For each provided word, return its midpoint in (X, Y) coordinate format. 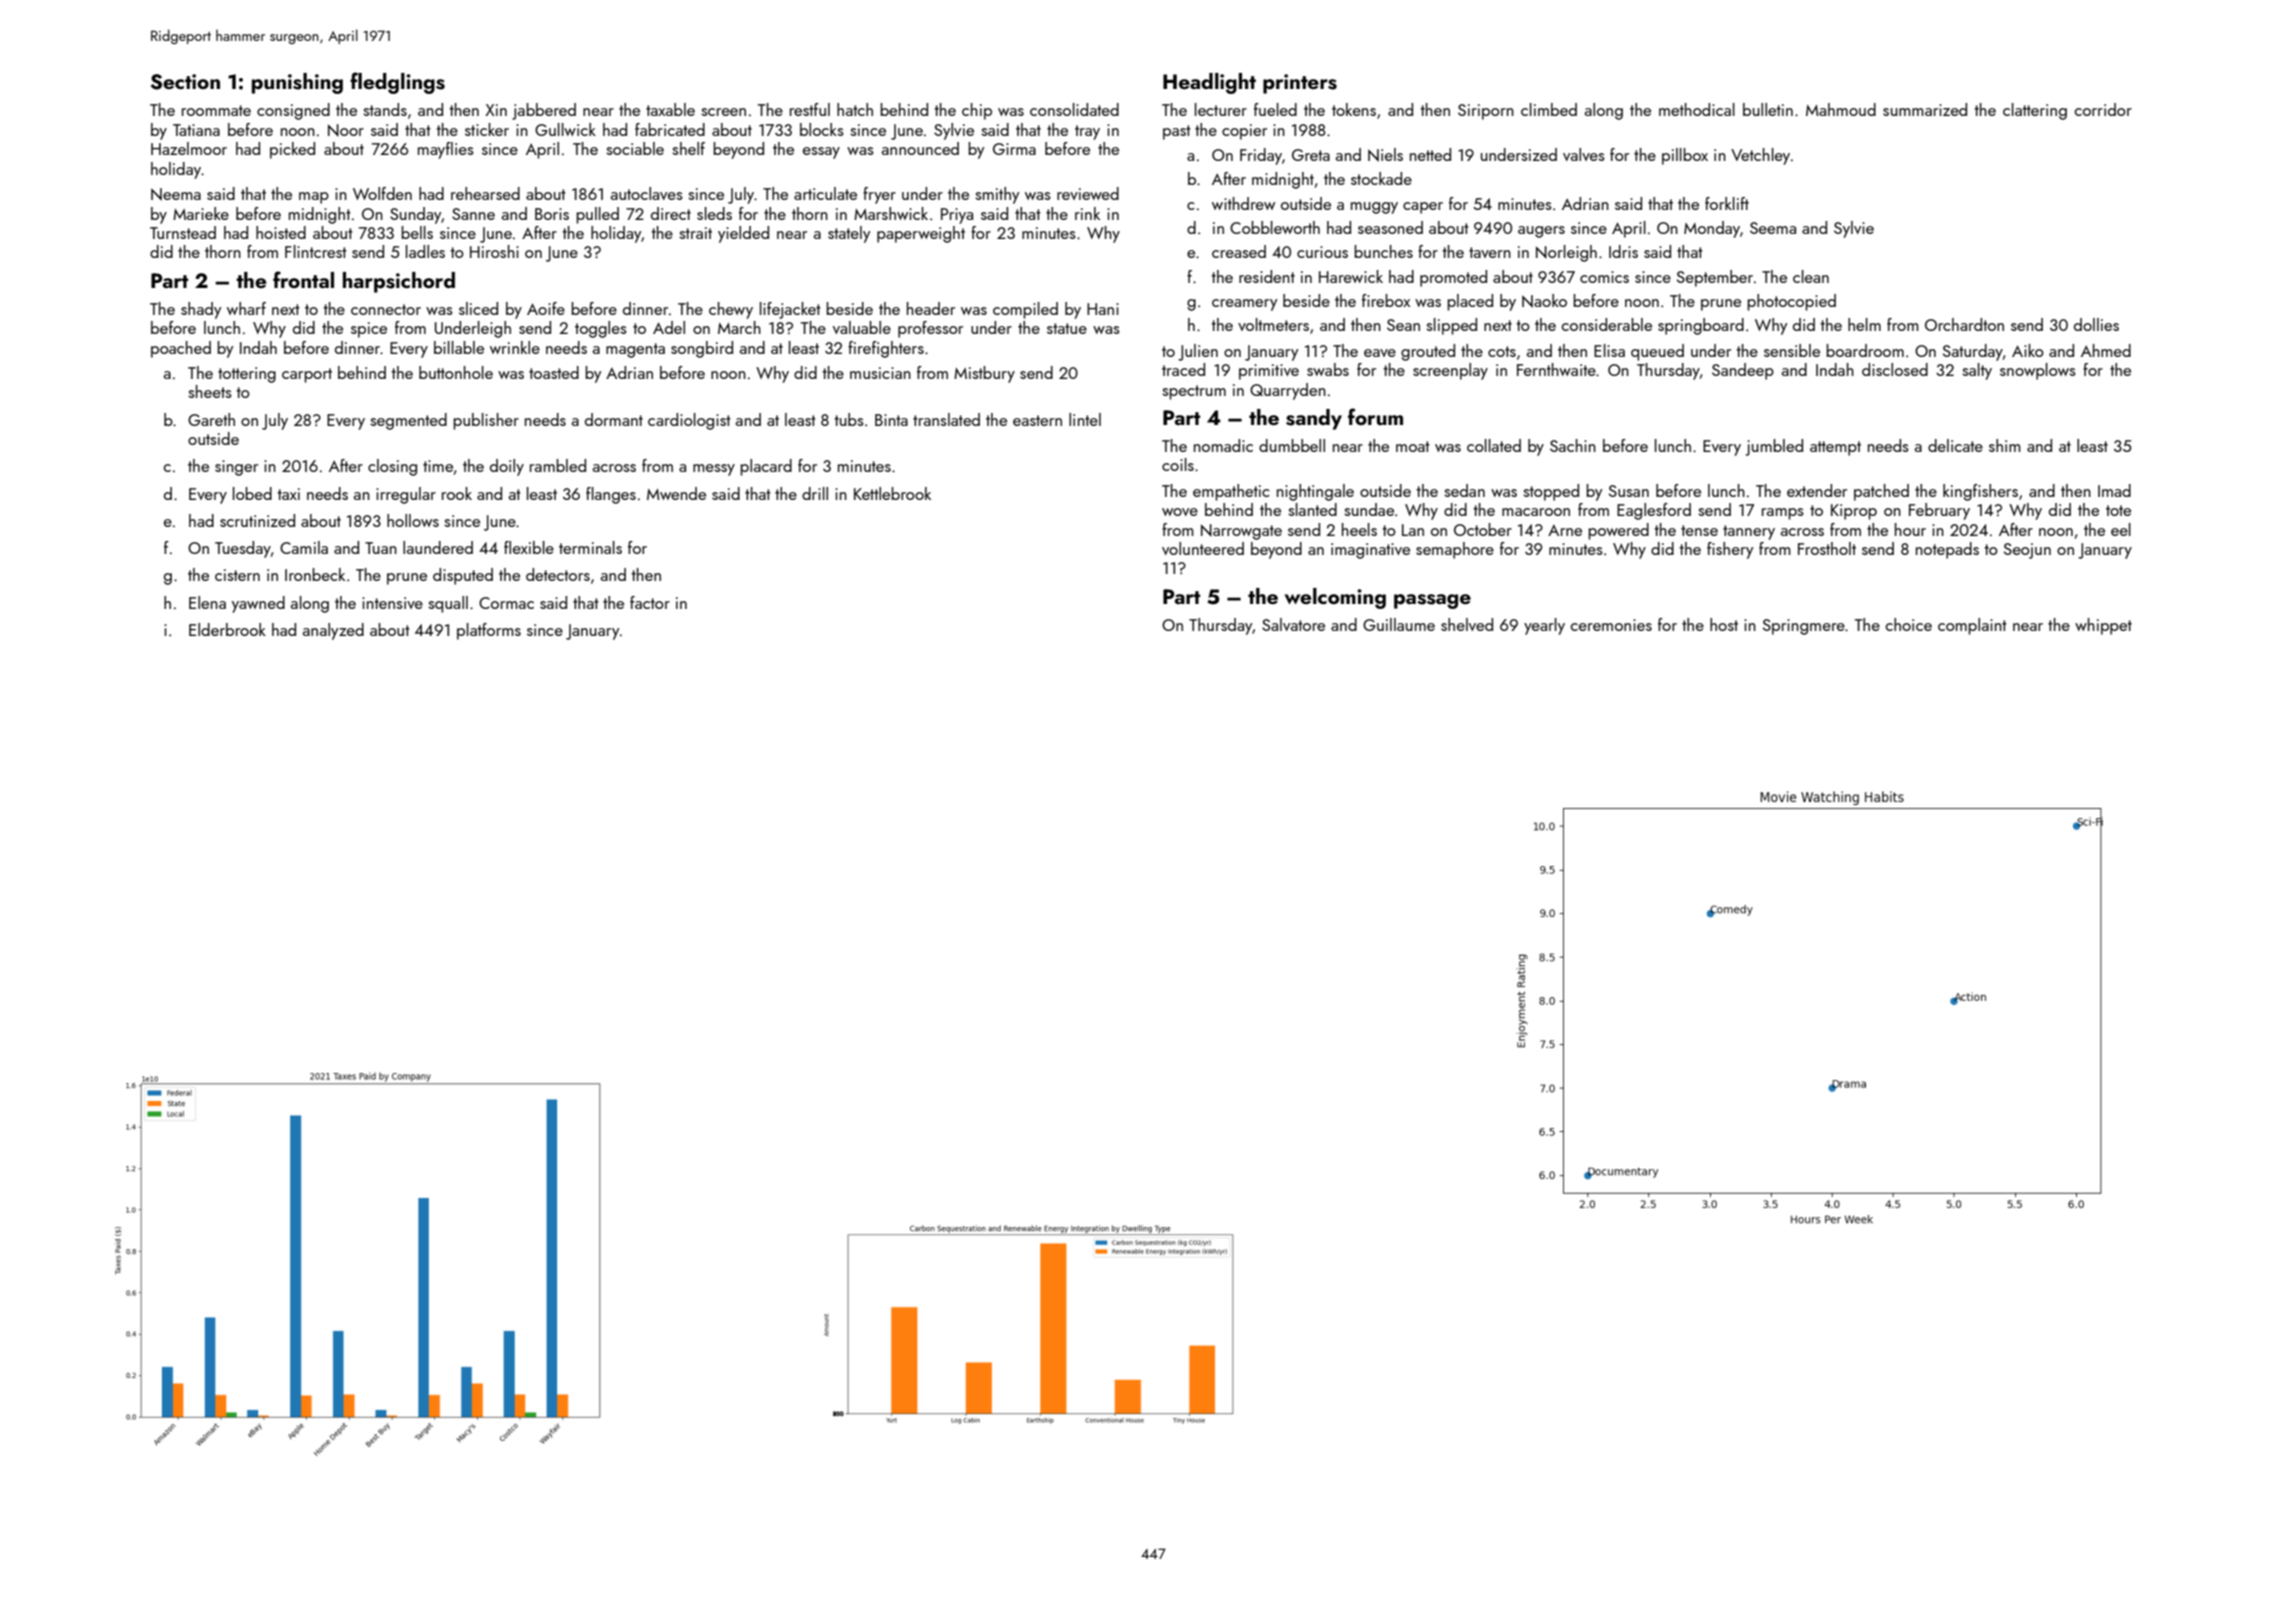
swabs (1328, 369)
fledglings (397, 83)
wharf (246, 308)
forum (1375, 416)
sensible (1792, 350)
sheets (210, 391)
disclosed (1895, 369)
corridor (2103, 109)
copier (1244, 132)
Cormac (506, 603)
